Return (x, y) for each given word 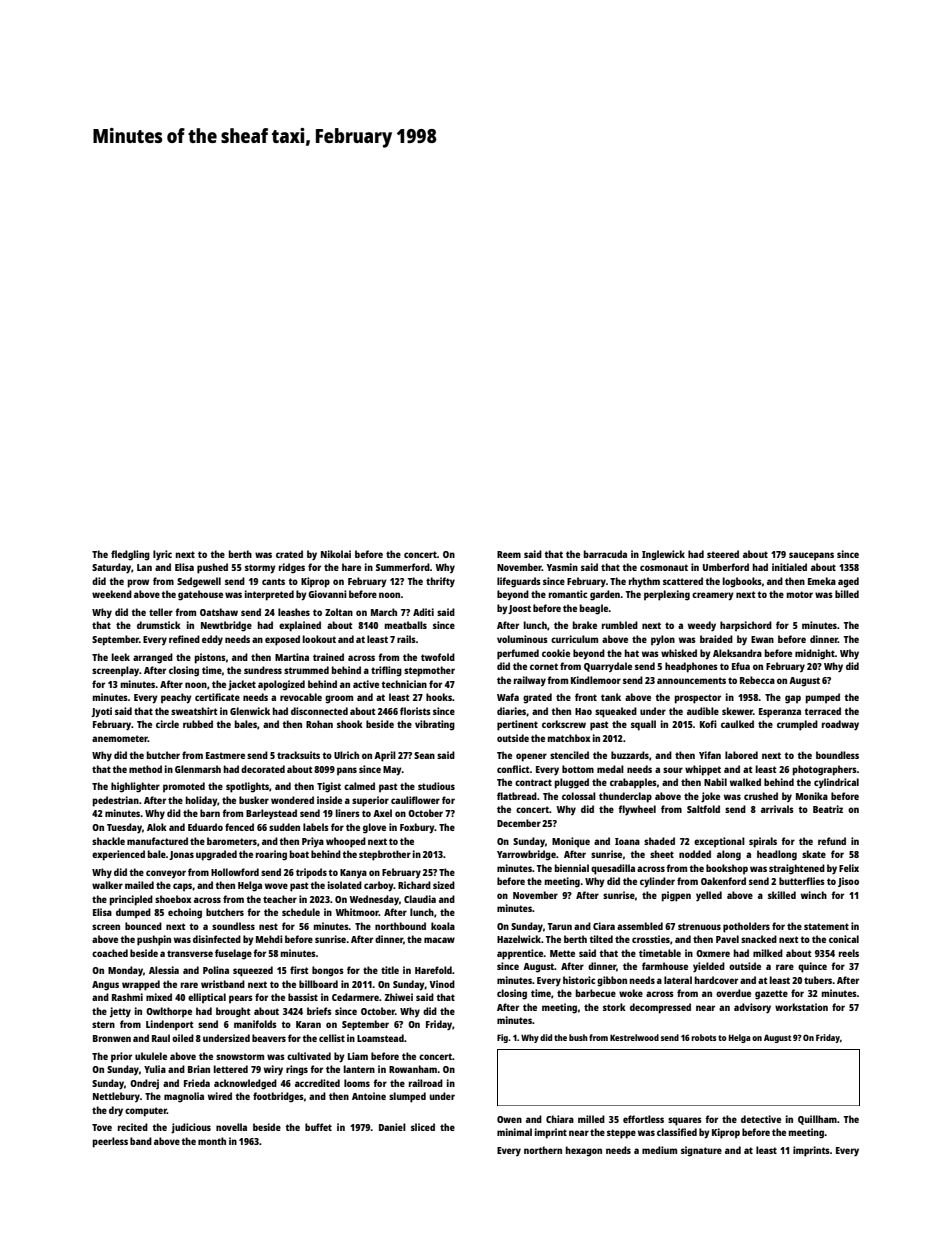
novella (231, 1127)
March (384, 612)
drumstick (159, 625)
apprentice (520, 954)
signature (701, 1151)
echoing (185, 913)
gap (793, 699)
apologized (281, 685)
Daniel (392, 1127)
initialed (789, 567)
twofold (438, 657)
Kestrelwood (634, 1037)
